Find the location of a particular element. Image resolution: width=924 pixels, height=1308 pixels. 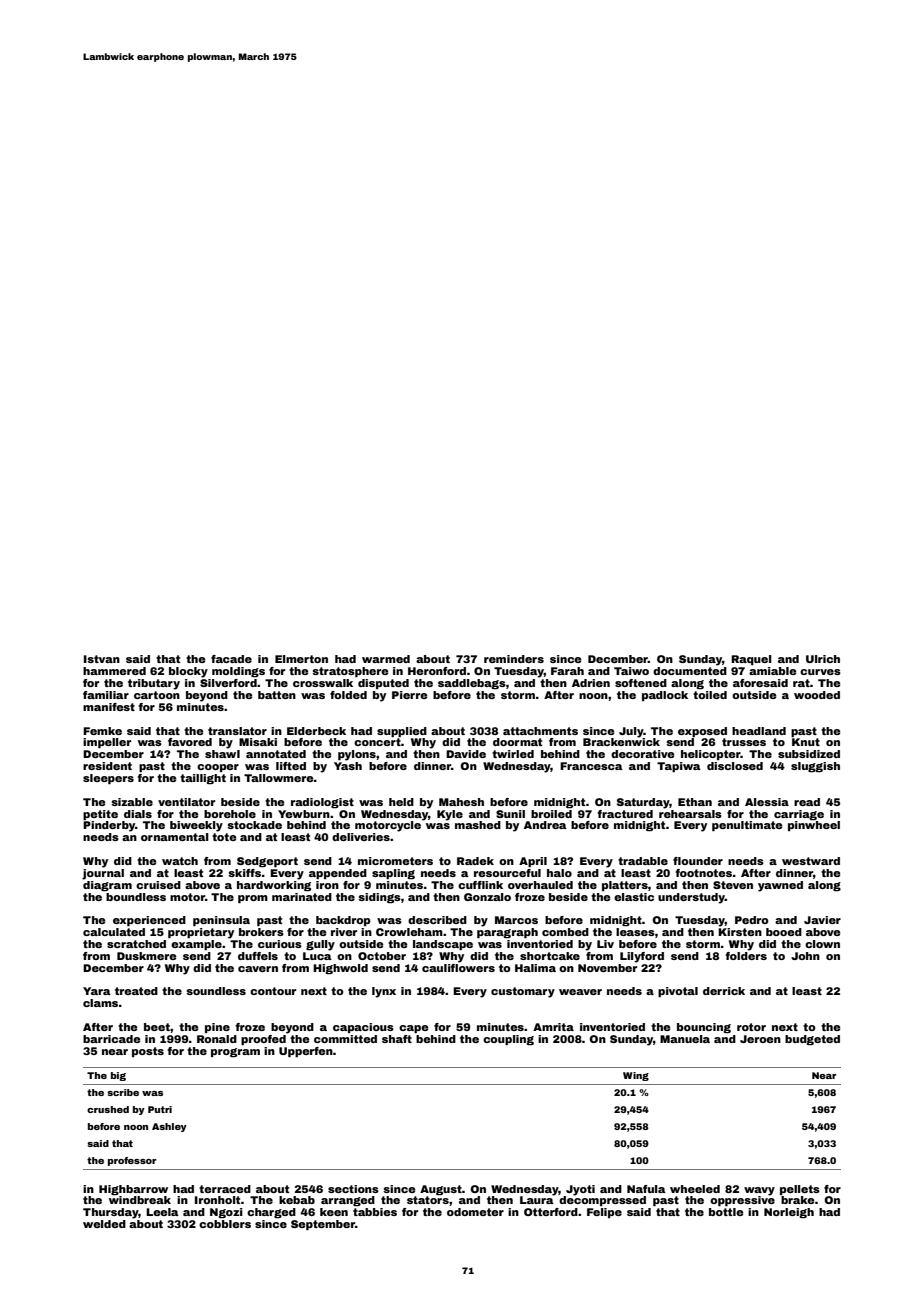

twirled is located at coordinates (513, 754).
